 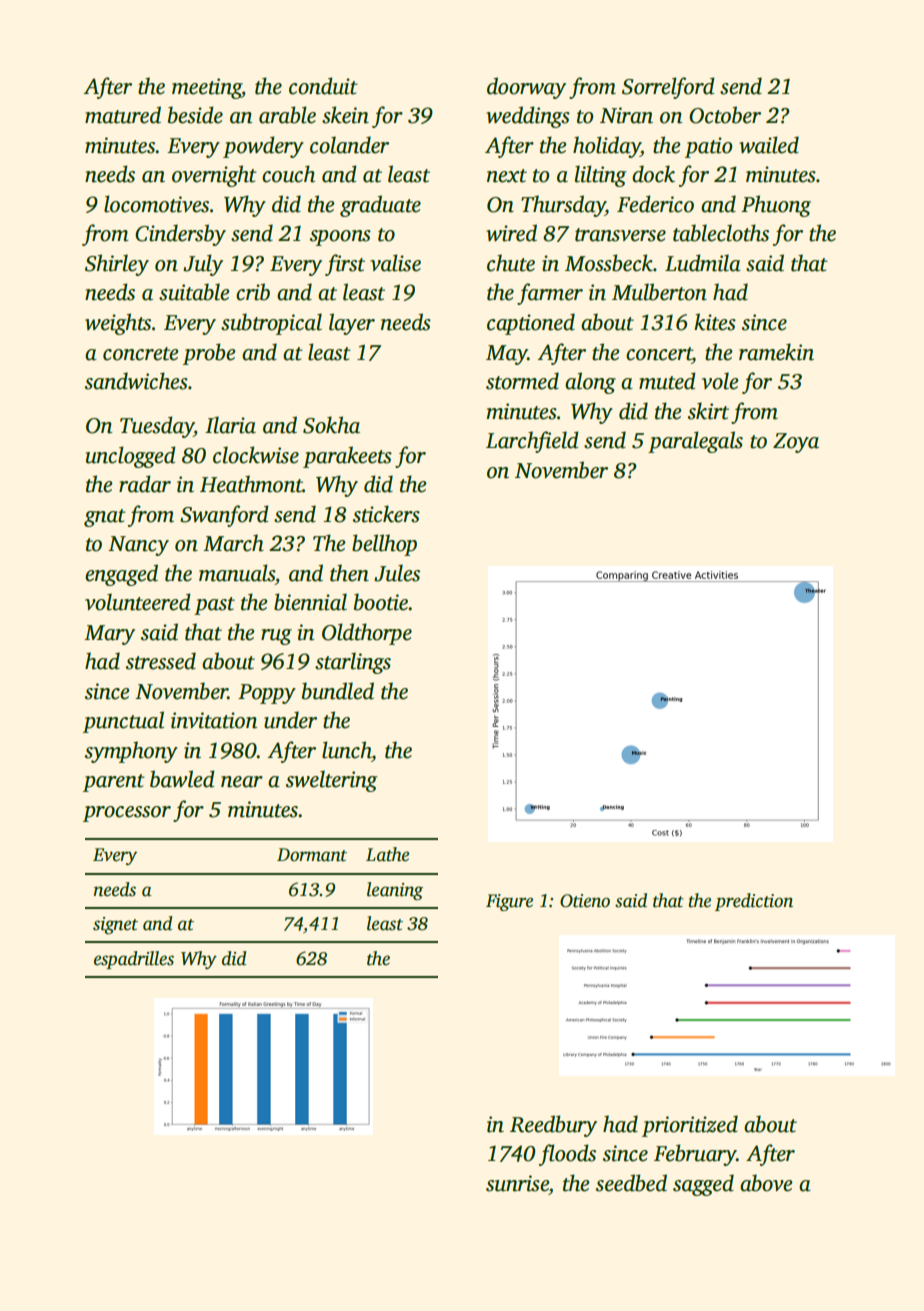 What do you see at coordinates (397, 573) in the screenshot?
I see `Jules` at bounding box center [397, 573].
